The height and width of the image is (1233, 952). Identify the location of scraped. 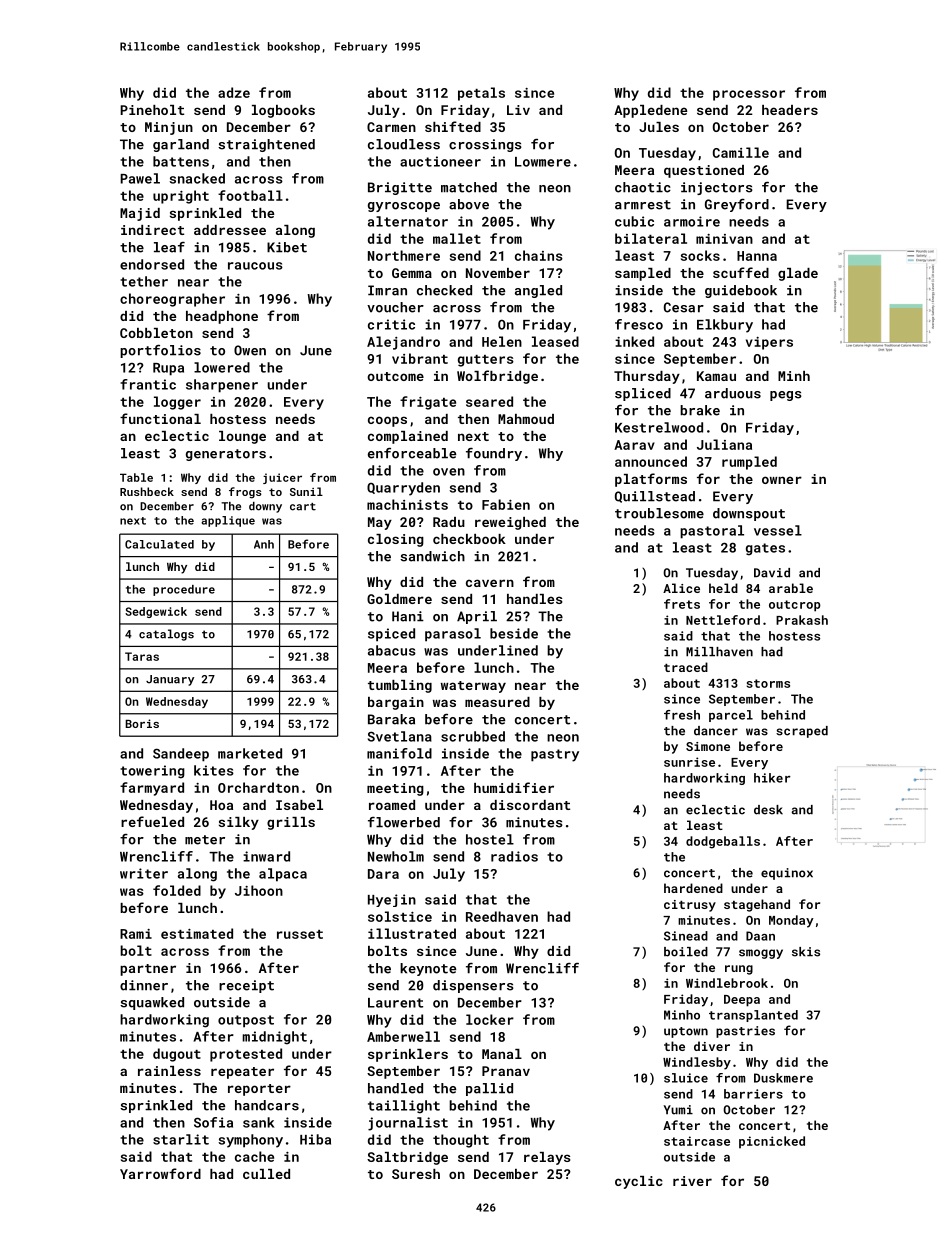
(802, 732).
